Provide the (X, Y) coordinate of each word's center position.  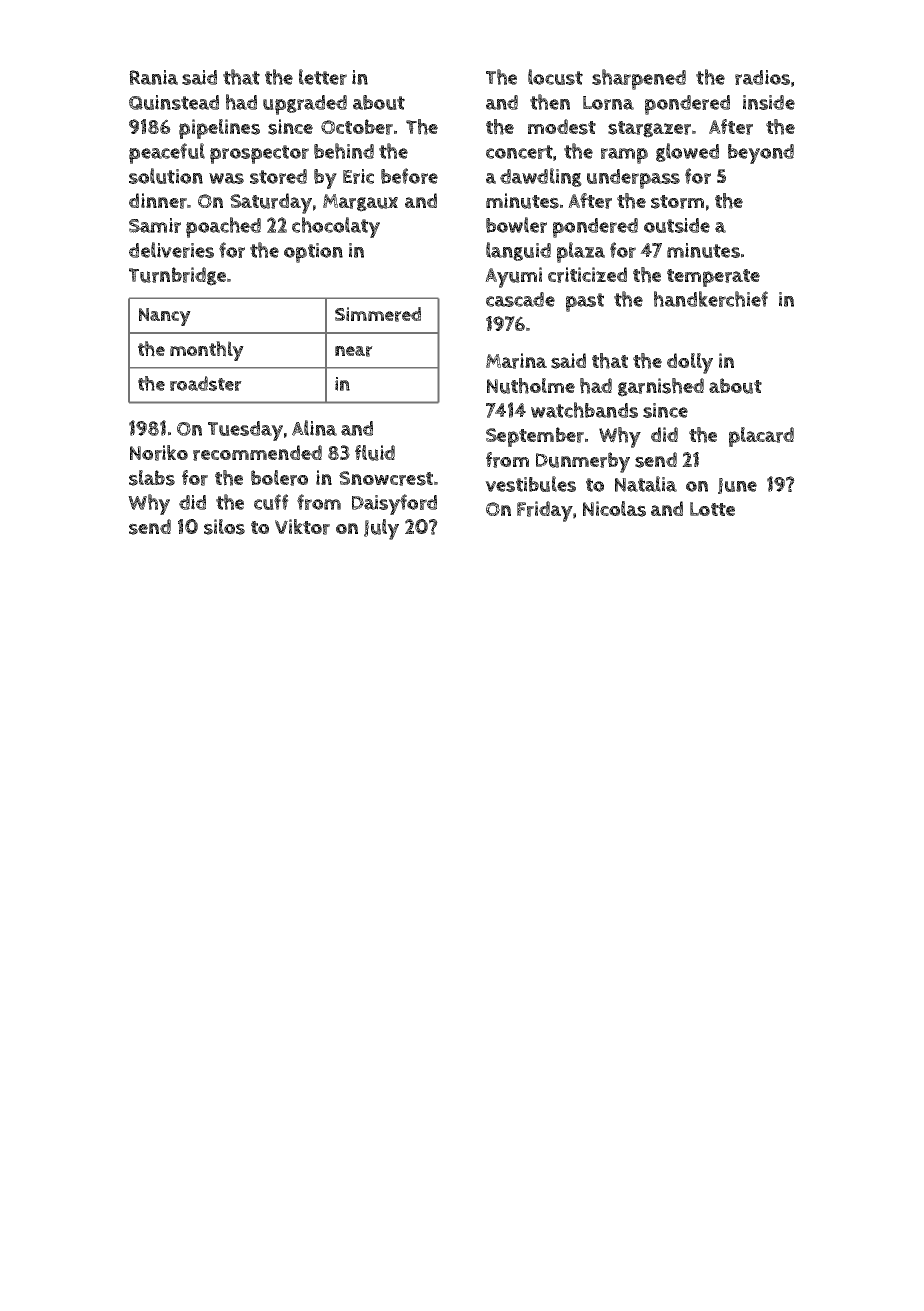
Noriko (159, 453)
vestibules (530, 484)
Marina (516, 361)
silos (224, 527)
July (381, 529)
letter (323, 77)
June (737, 486)
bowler (516, 225)
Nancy (165, 317)
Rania (153, 77)
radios (762, 77)
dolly (690, 363)
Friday (545, 511)
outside (677, 225)
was (226, 178)
